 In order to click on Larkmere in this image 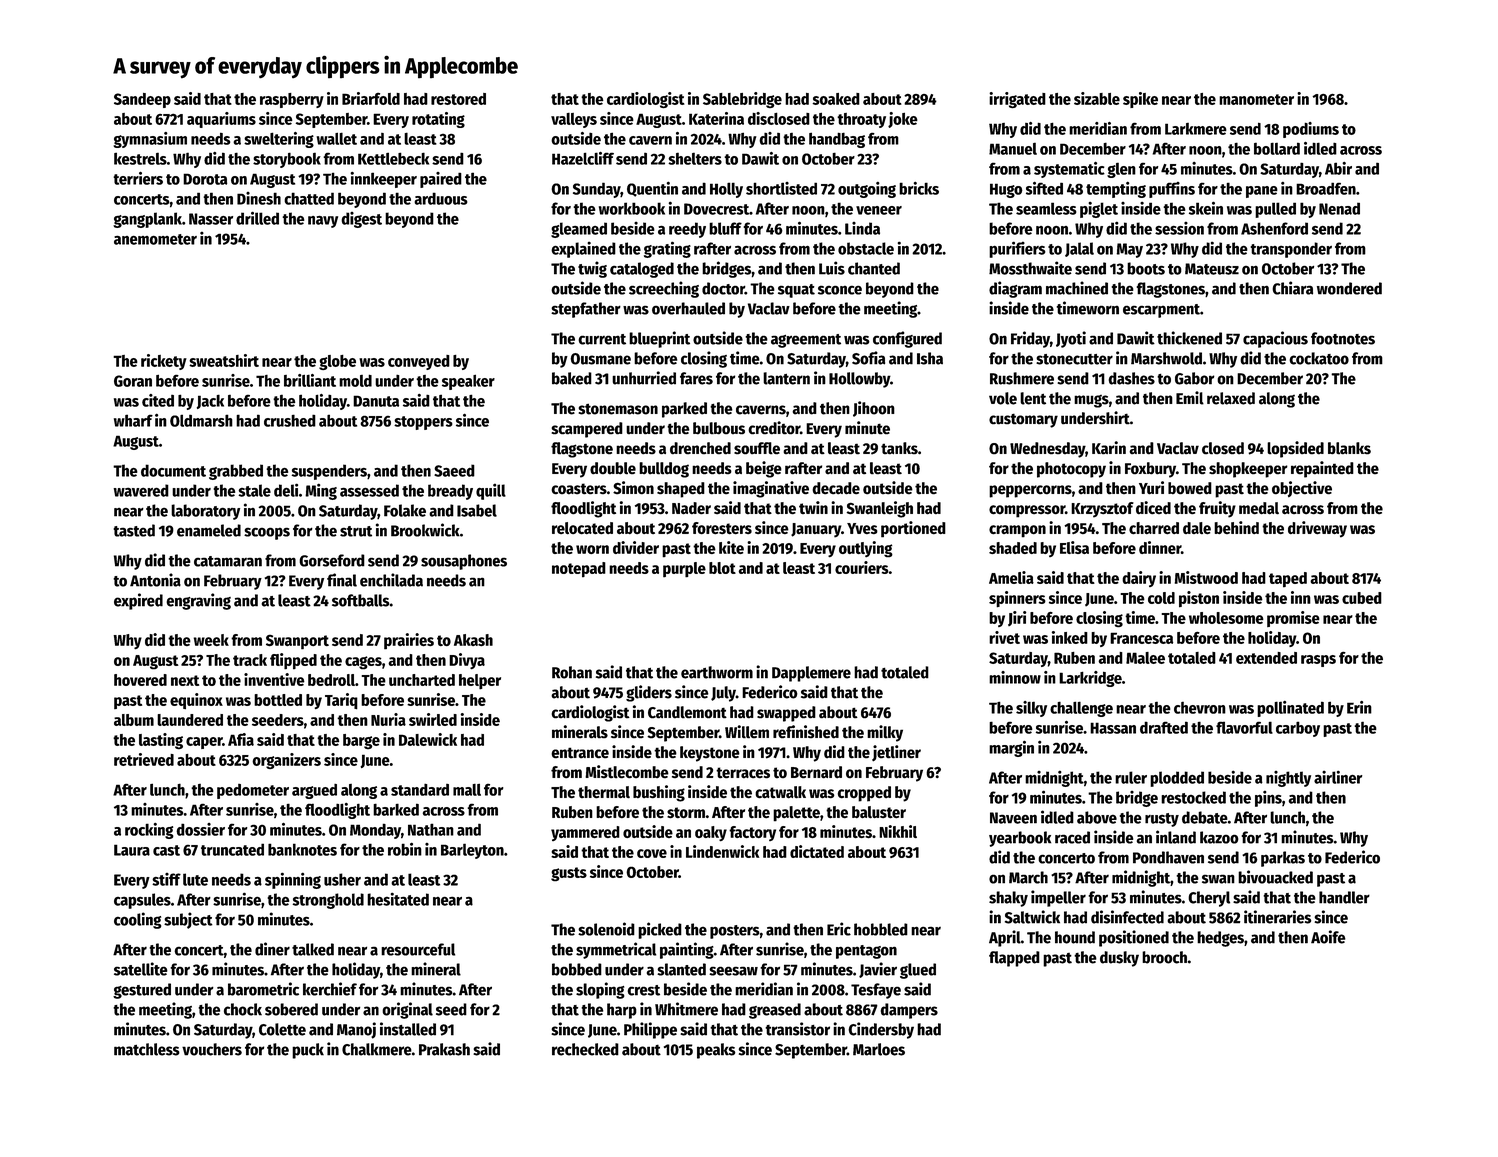, I will do `click(1196, 129)`.
